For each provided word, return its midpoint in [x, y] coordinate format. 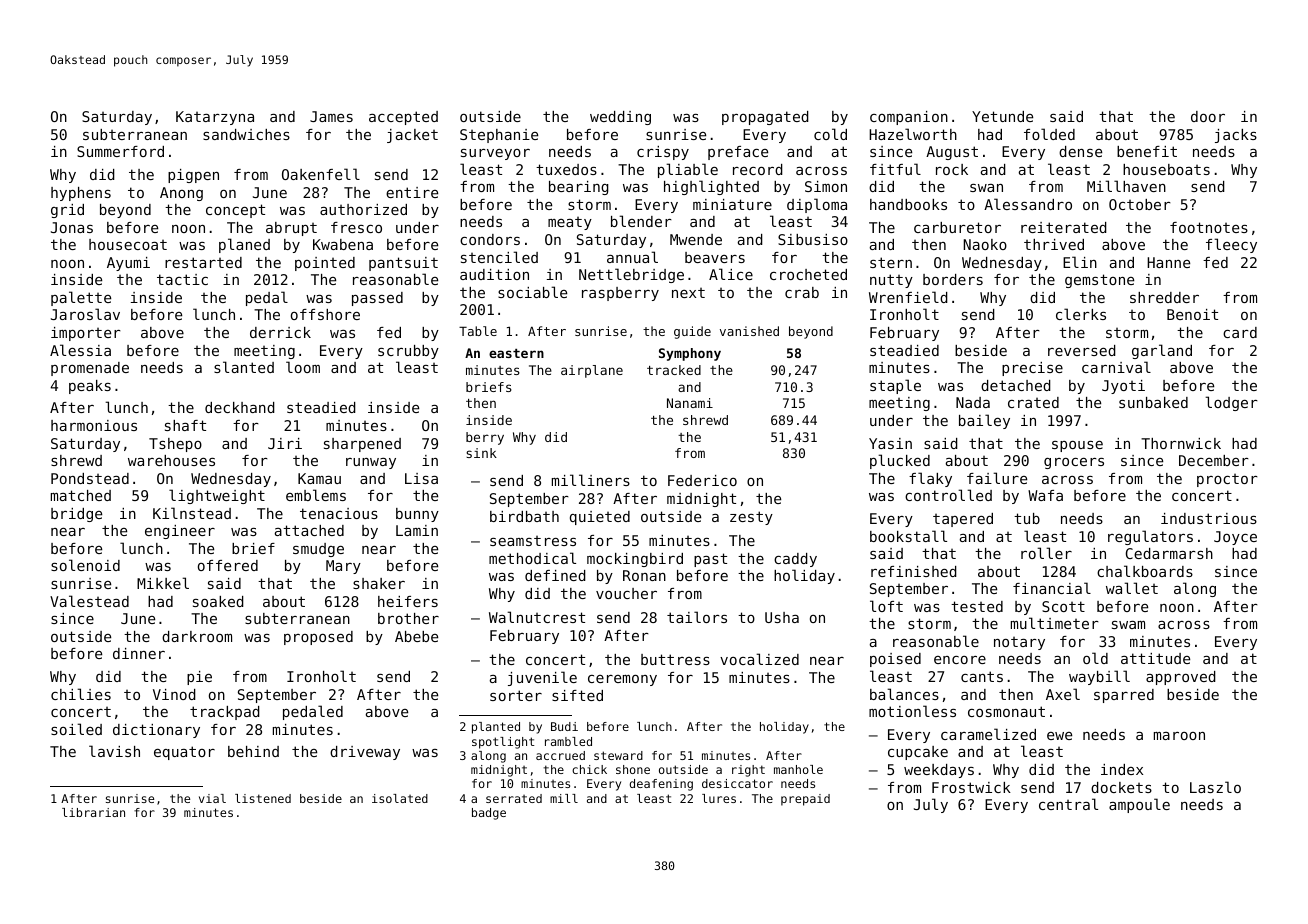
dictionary [156, 731]
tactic [182, 279]
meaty [570, 223]
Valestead [89, 601]
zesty [751, 518]
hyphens [81, 194]
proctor [1227, 480]
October [1140, 204]
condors [490, 239]
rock [952, 169]
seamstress [533, 541]
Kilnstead [192, 513]
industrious [1209, 518]
